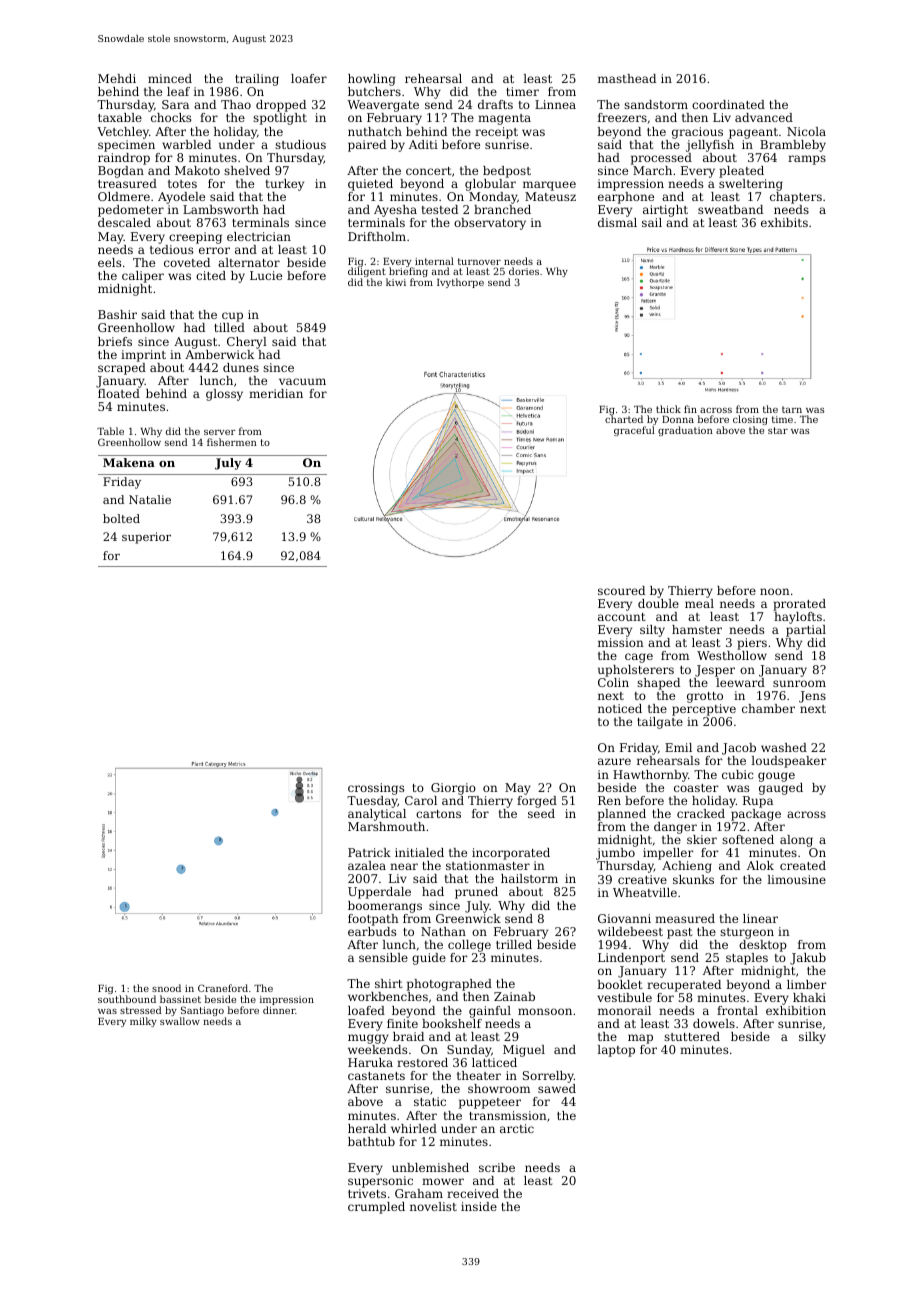  I want to click on star, so click(778, 430).
